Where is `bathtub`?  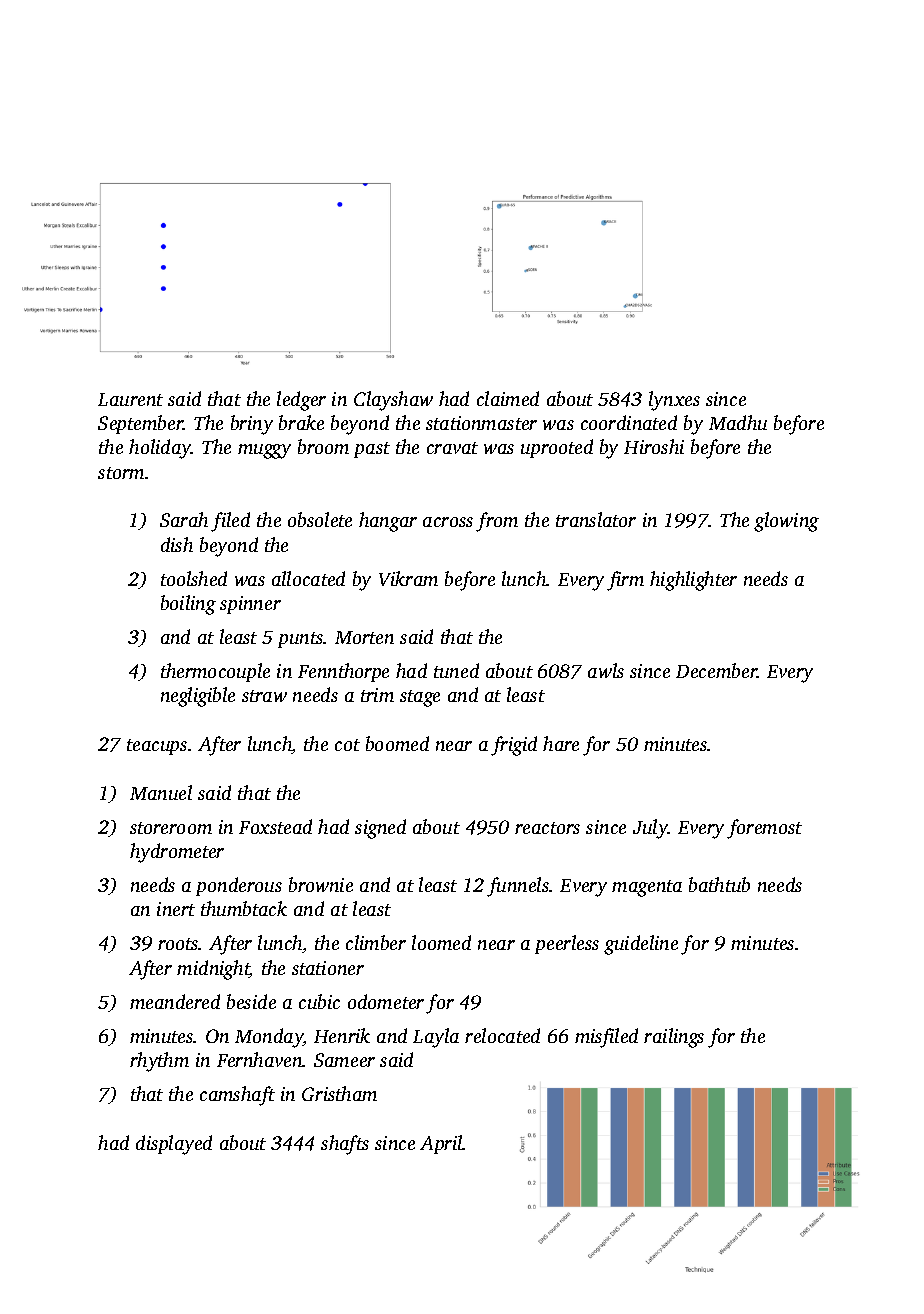 bathtub is located at coordinates (719, 884).
